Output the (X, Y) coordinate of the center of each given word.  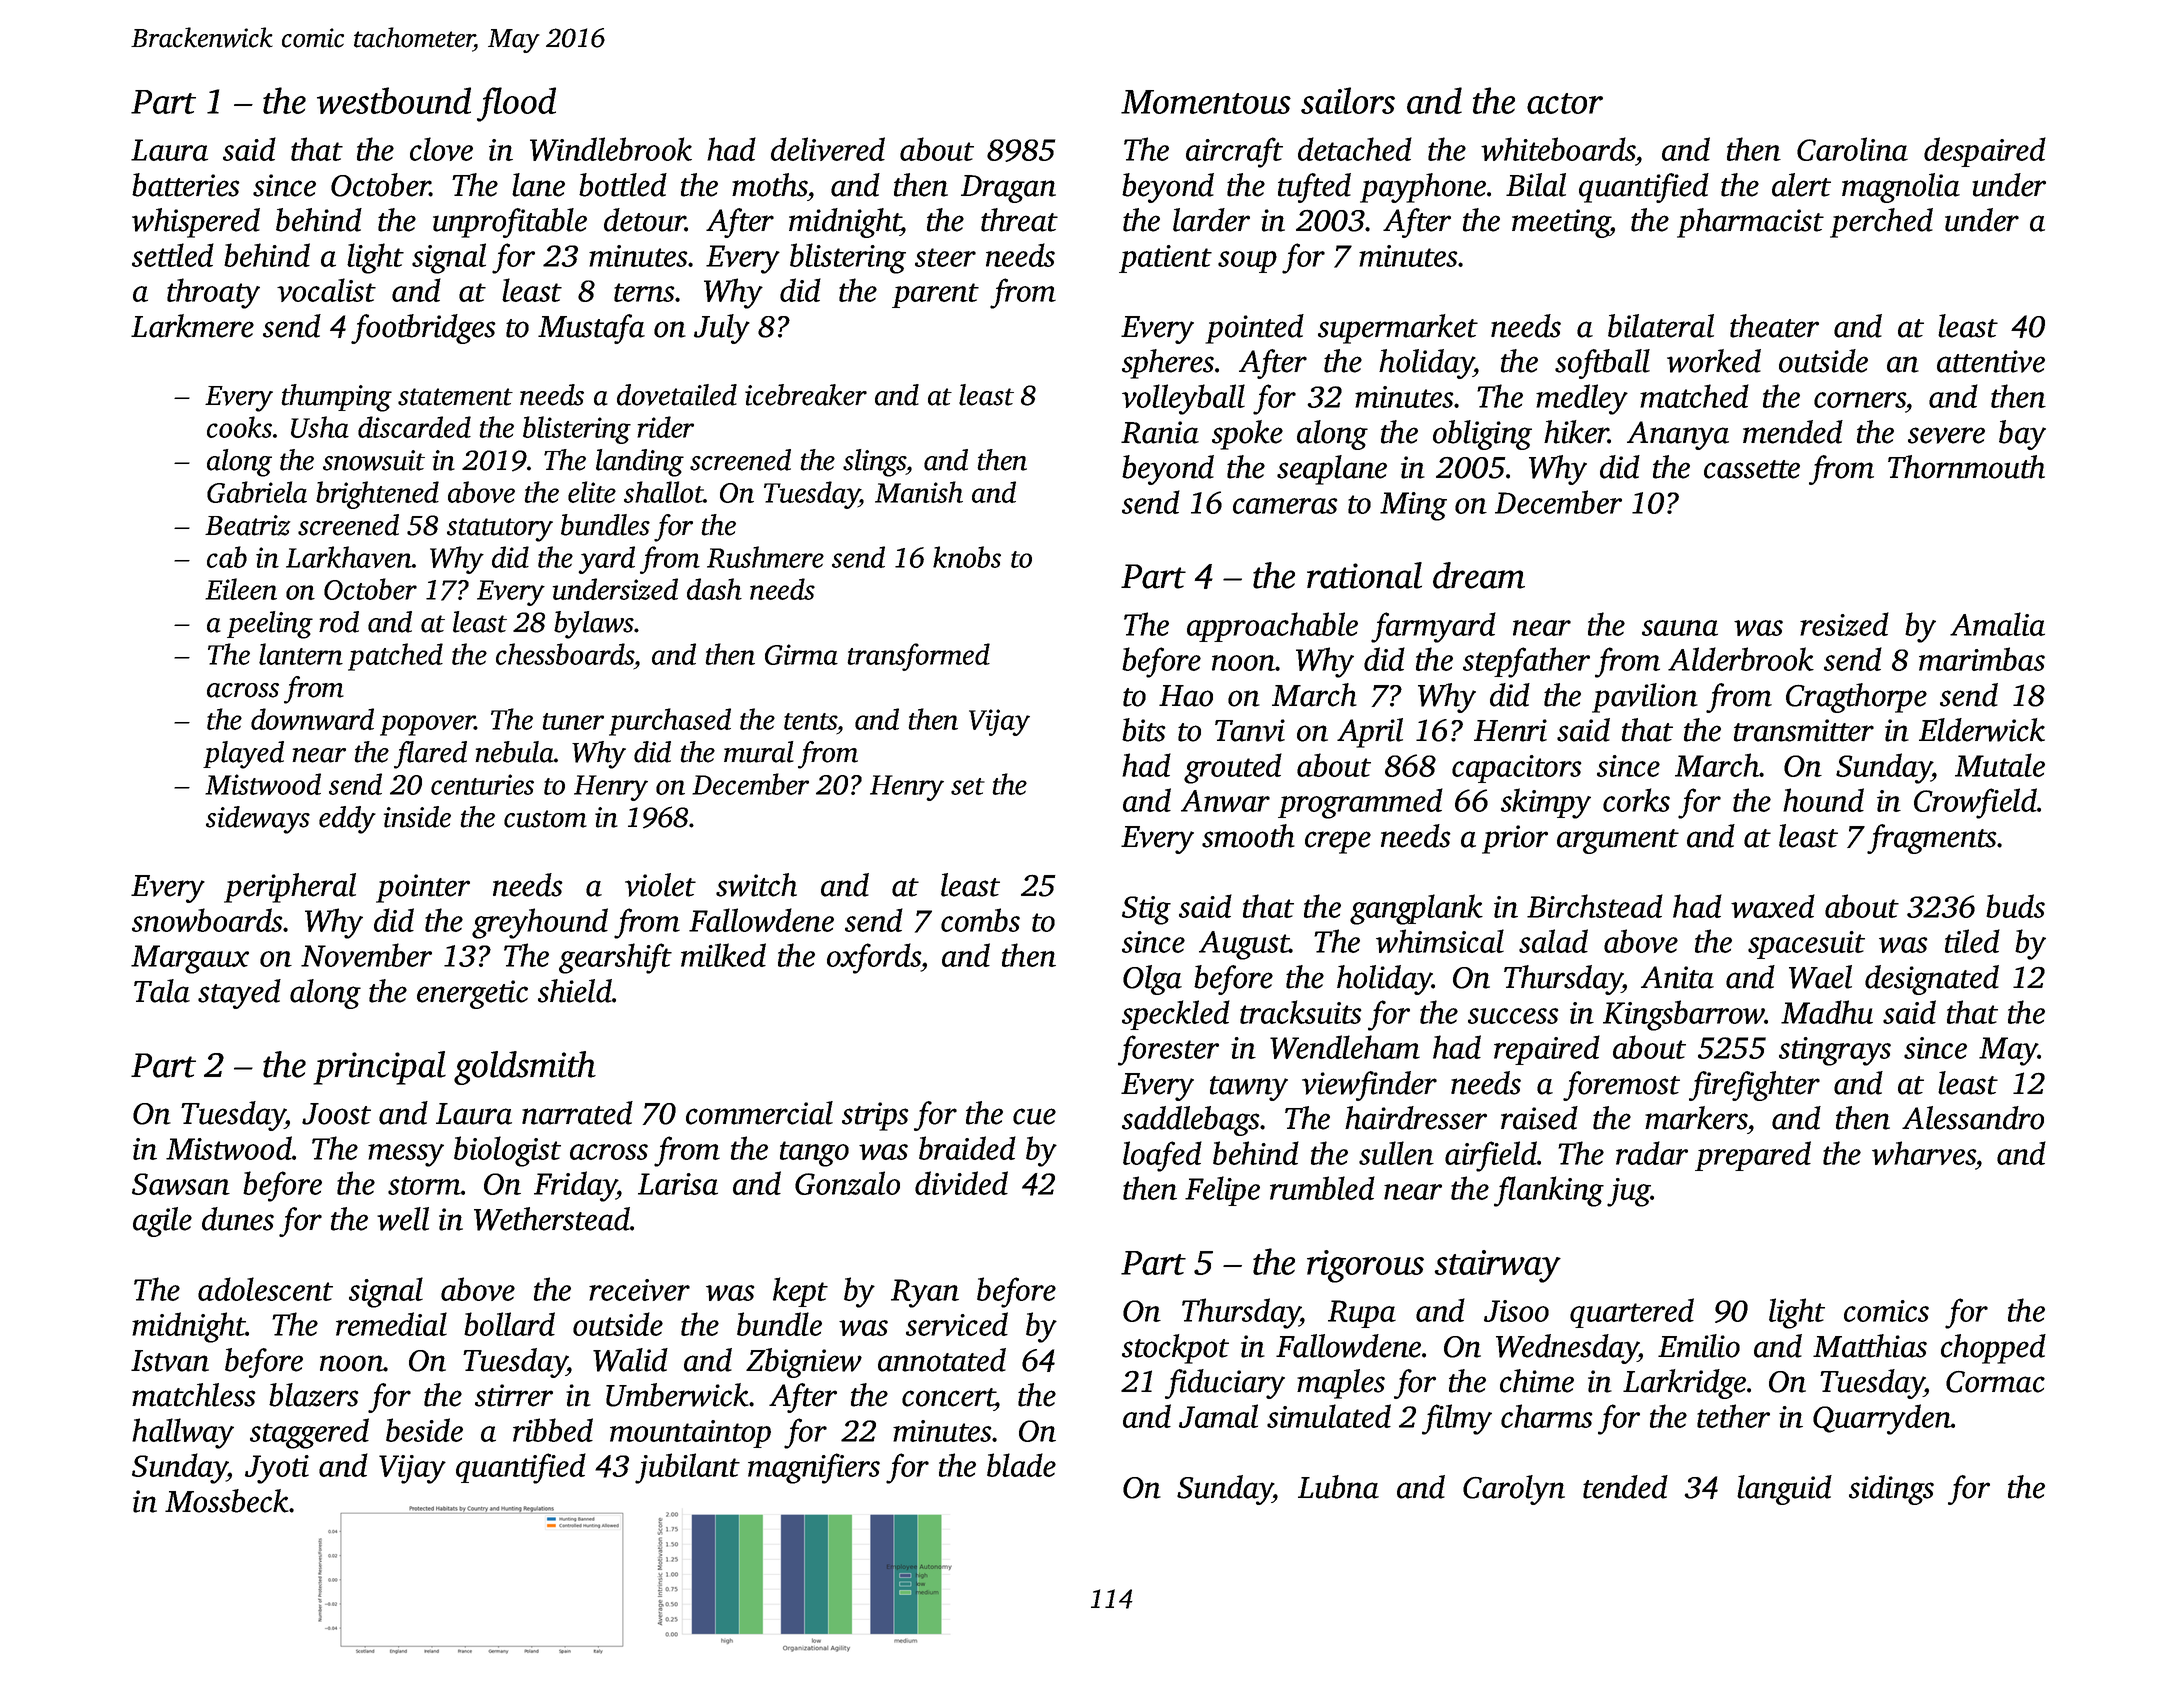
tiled (1972, 941)
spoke (1247, 435)
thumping (336, 398)
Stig (1146, 910)
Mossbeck (227, 1501)
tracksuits (1301, 1012)
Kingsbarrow (1684, 1015)
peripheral (290, 888)
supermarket (1398, 329)
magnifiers (814, 1468)
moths (769, 185)
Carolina (1852, 149)
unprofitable (510, 223)
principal (379, 1068)
